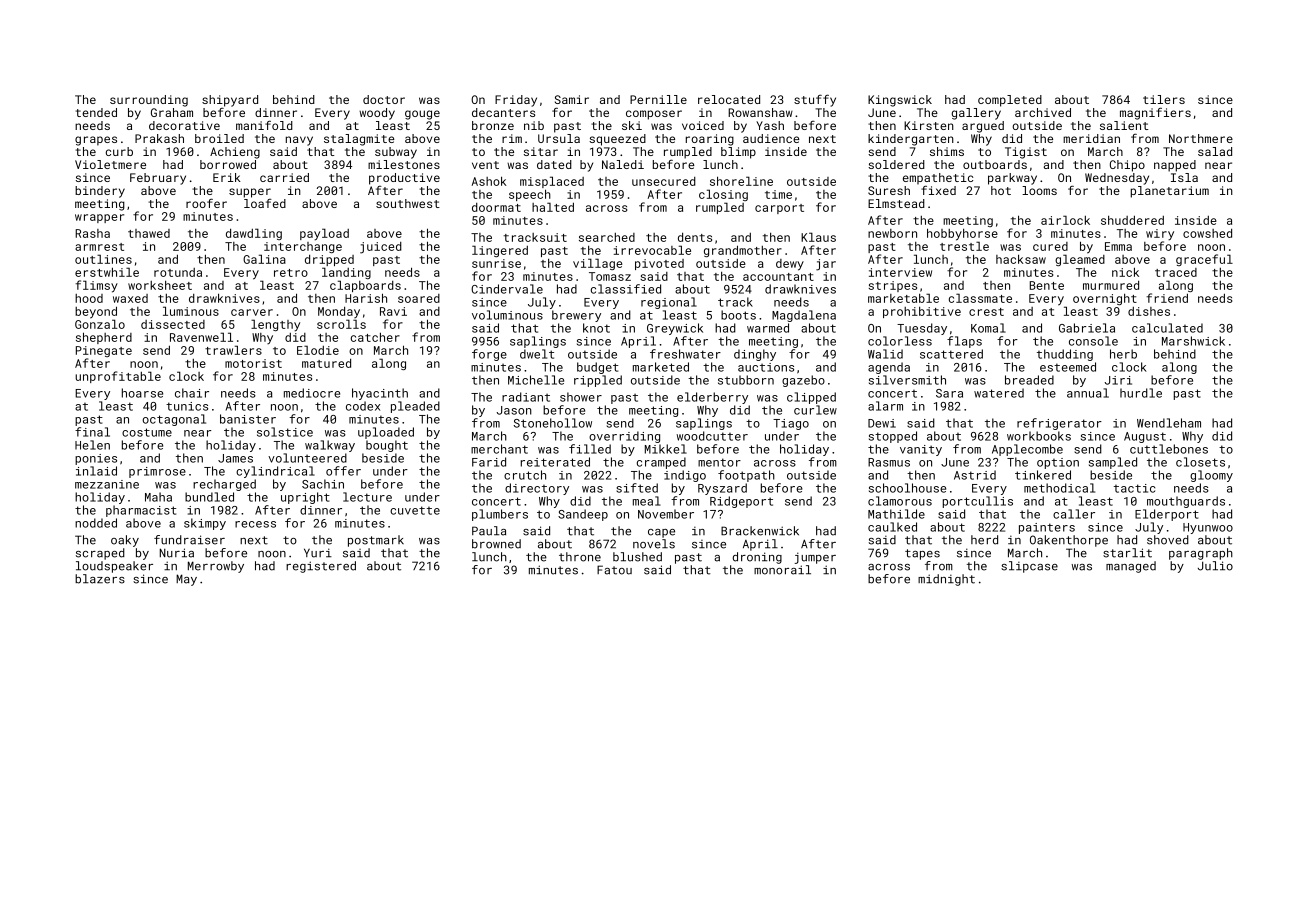 The height and width of the page is (924, 1308). What do you see at coordinates (1141, 393) in the page?
I see `hurdle` at bounding box center [1141, 393].
